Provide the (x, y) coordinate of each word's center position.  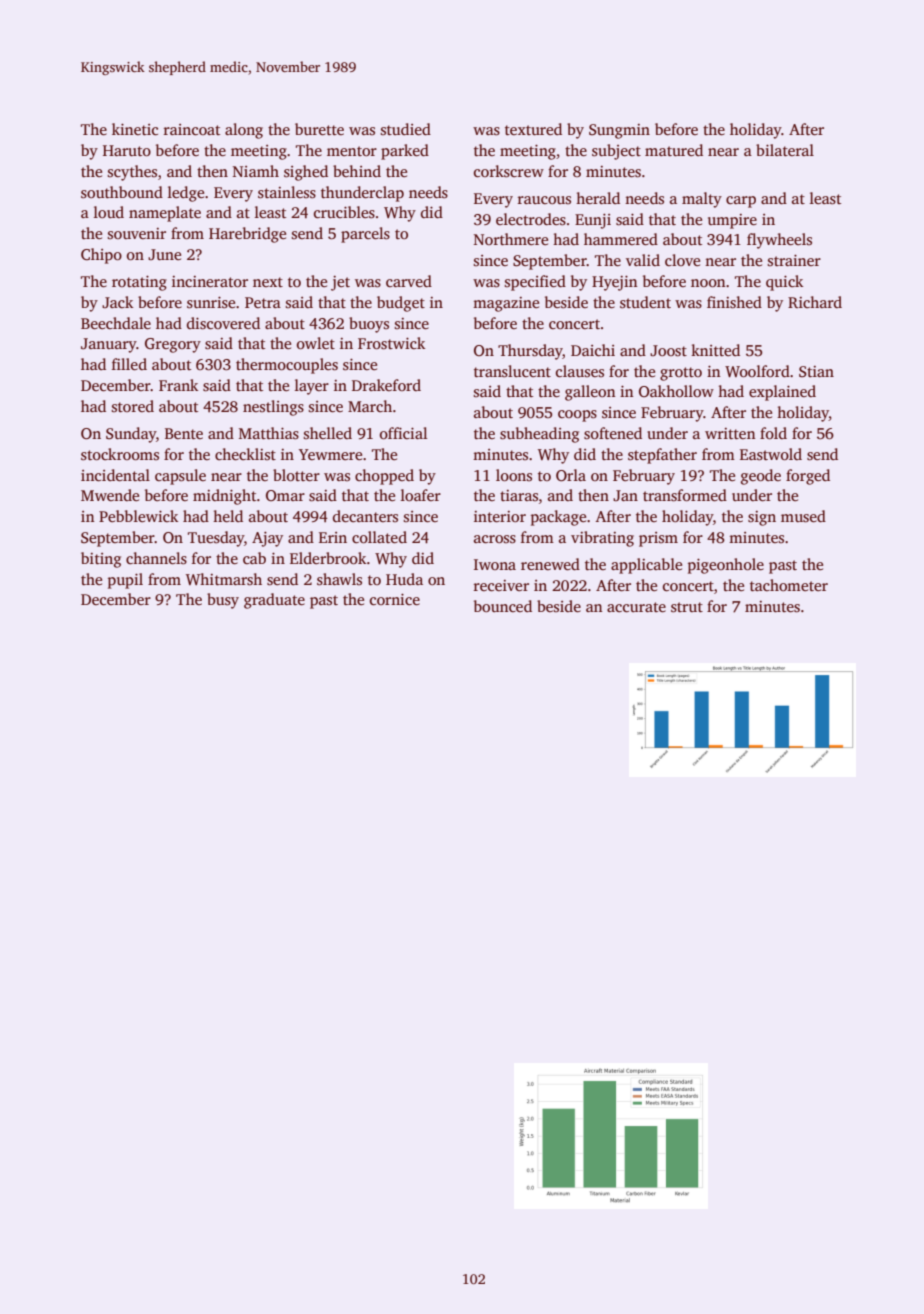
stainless (287, 192)
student (645, 302)
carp (741, 202)
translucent (512, 371)
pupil (125, 581)
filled (129, 364)
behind (357, 171)
